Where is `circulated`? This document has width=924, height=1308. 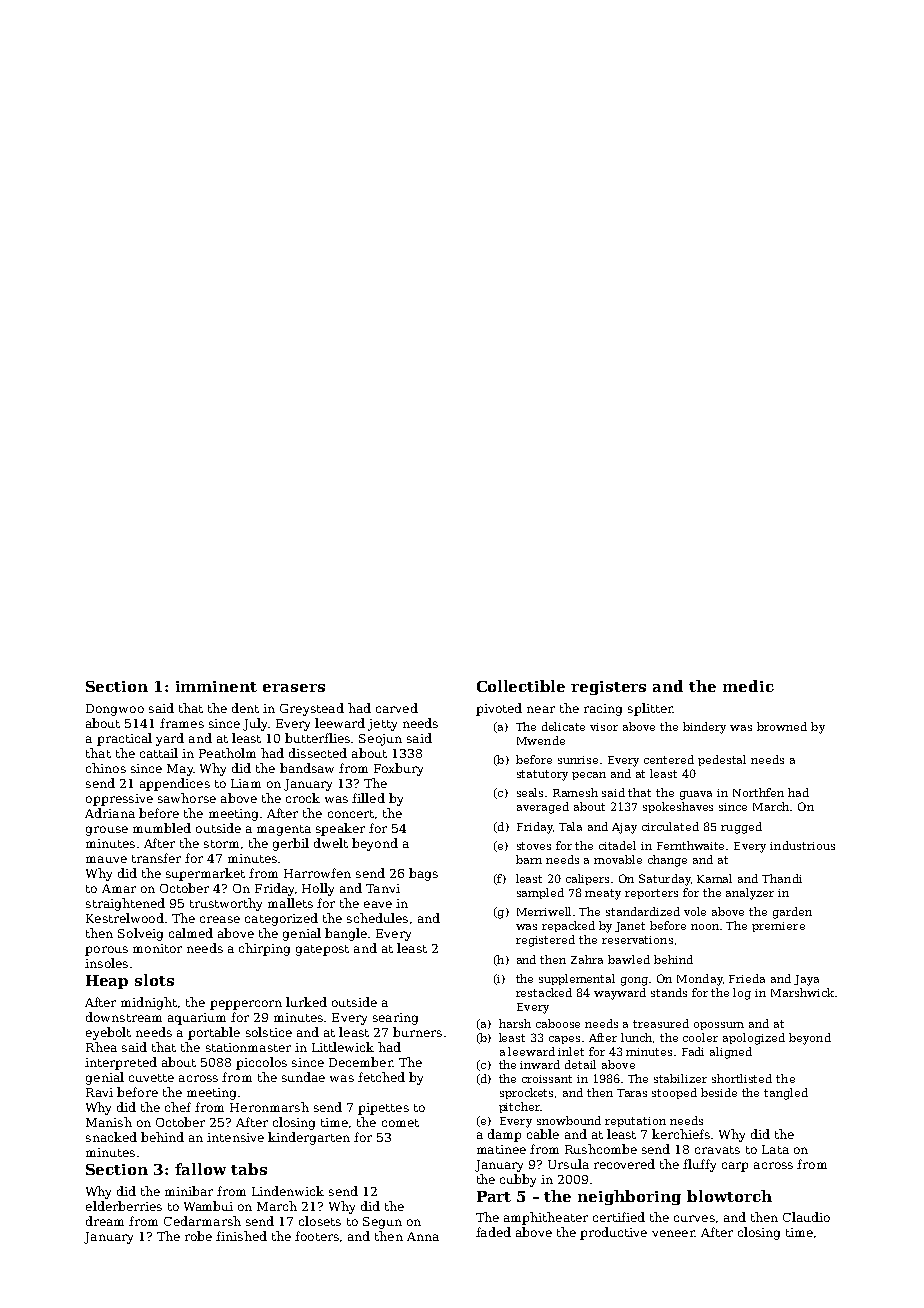 circulated is located at coordinates (670, 826).
